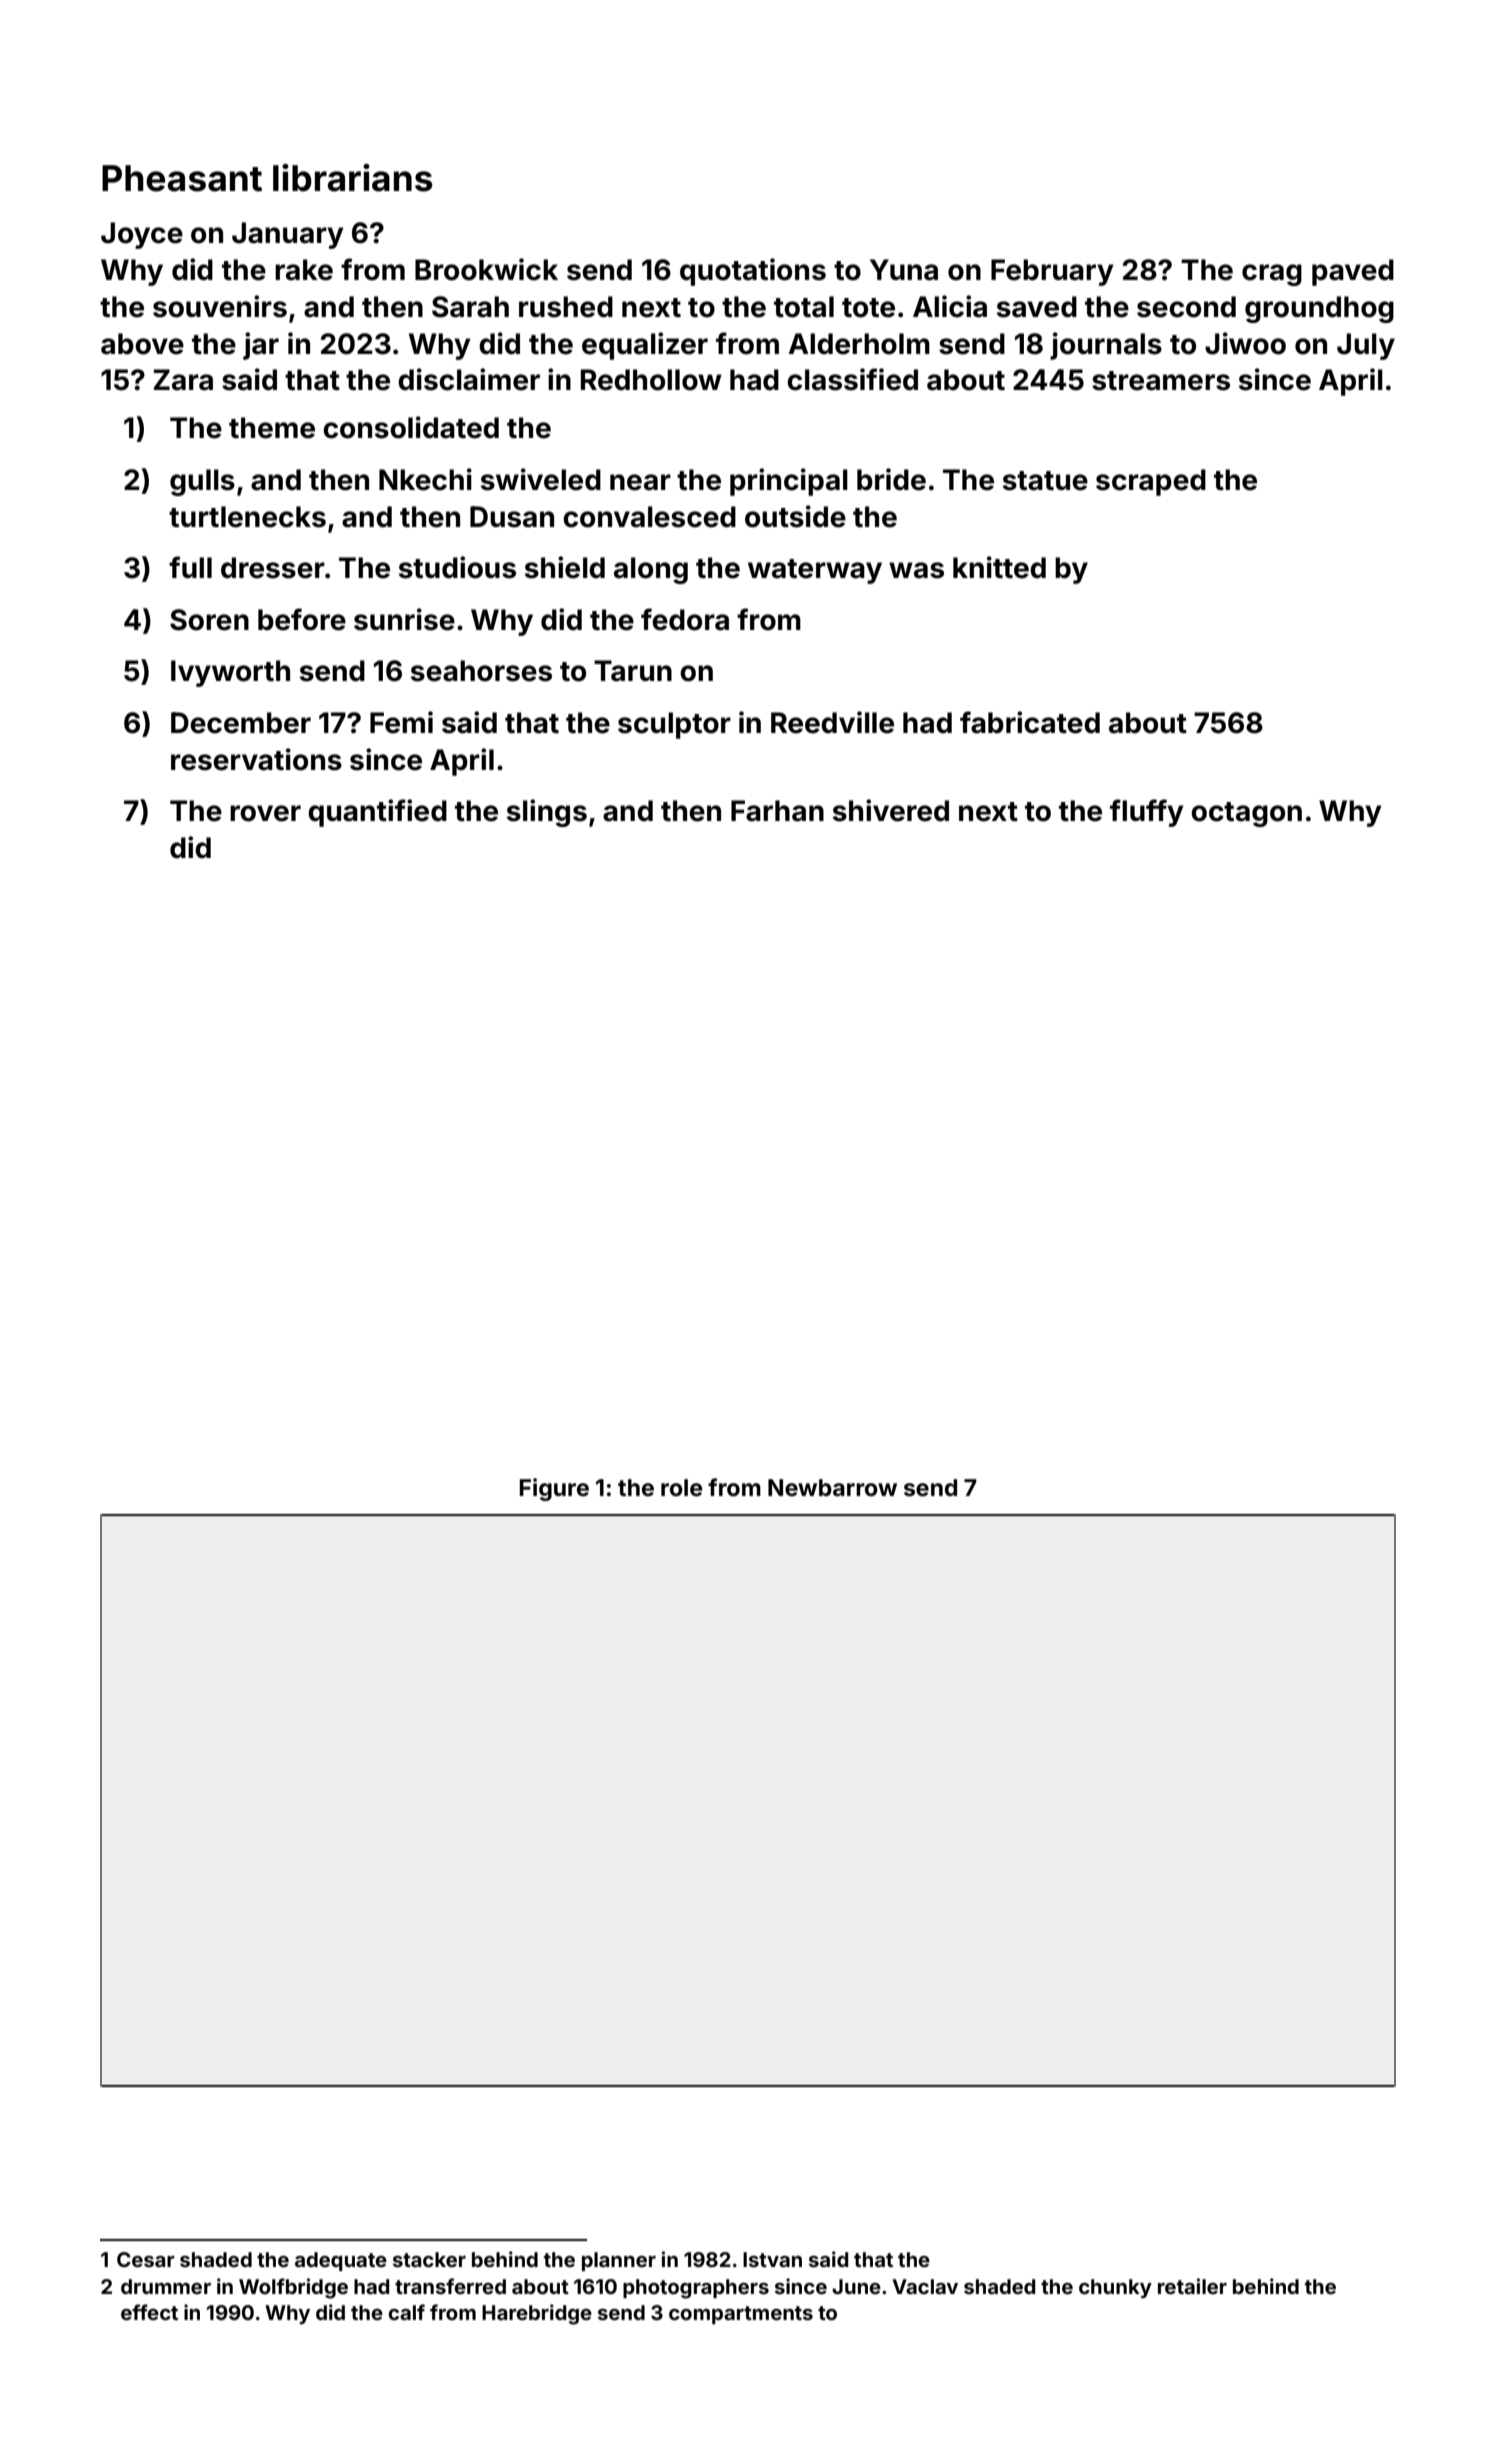  What do you see at coordinates (554, 1489) in the page?
I see `Figure` at bounding box center [554, 1489].
